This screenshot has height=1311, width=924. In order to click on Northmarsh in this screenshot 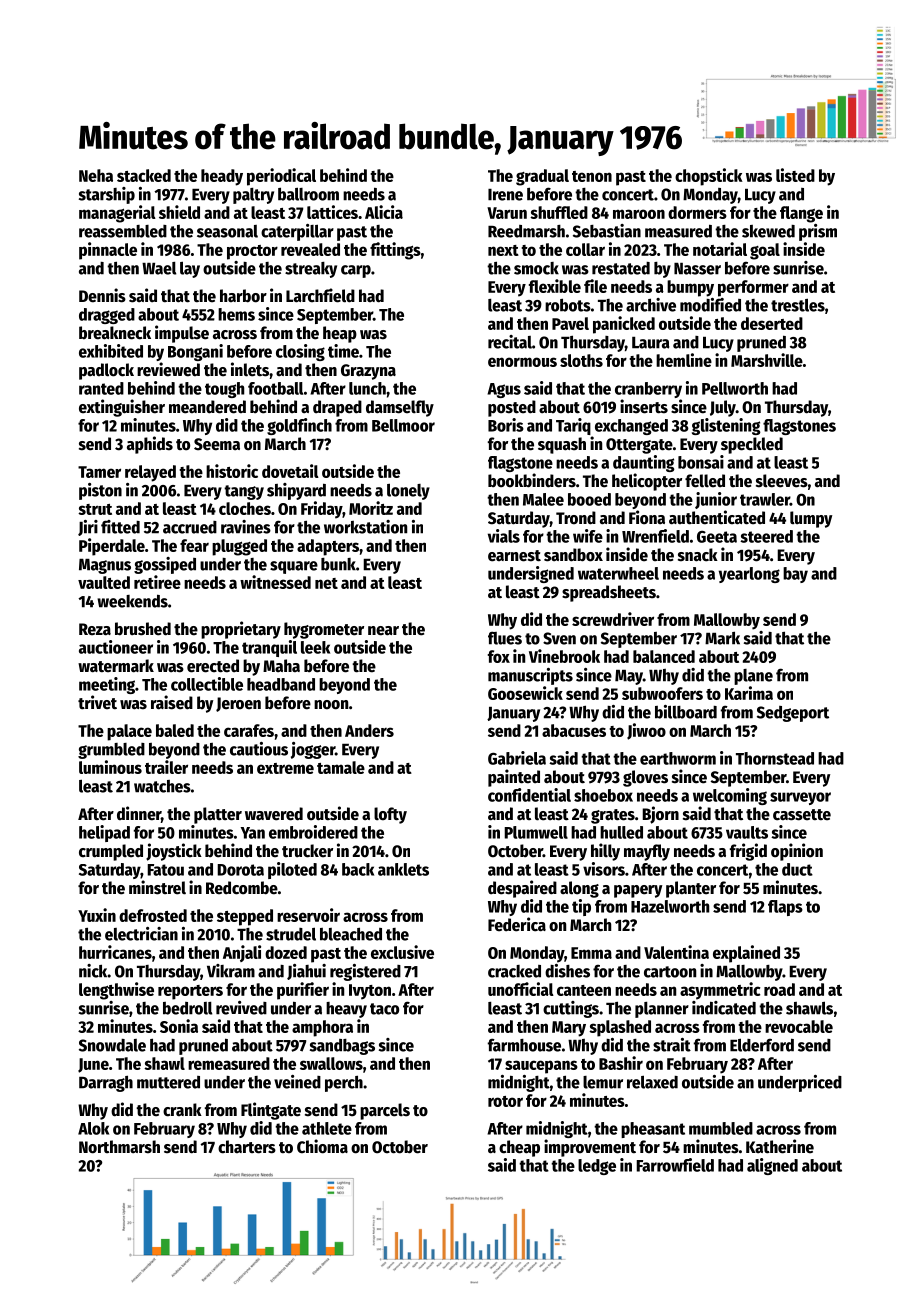, I will do `click(119, 1147)`.
